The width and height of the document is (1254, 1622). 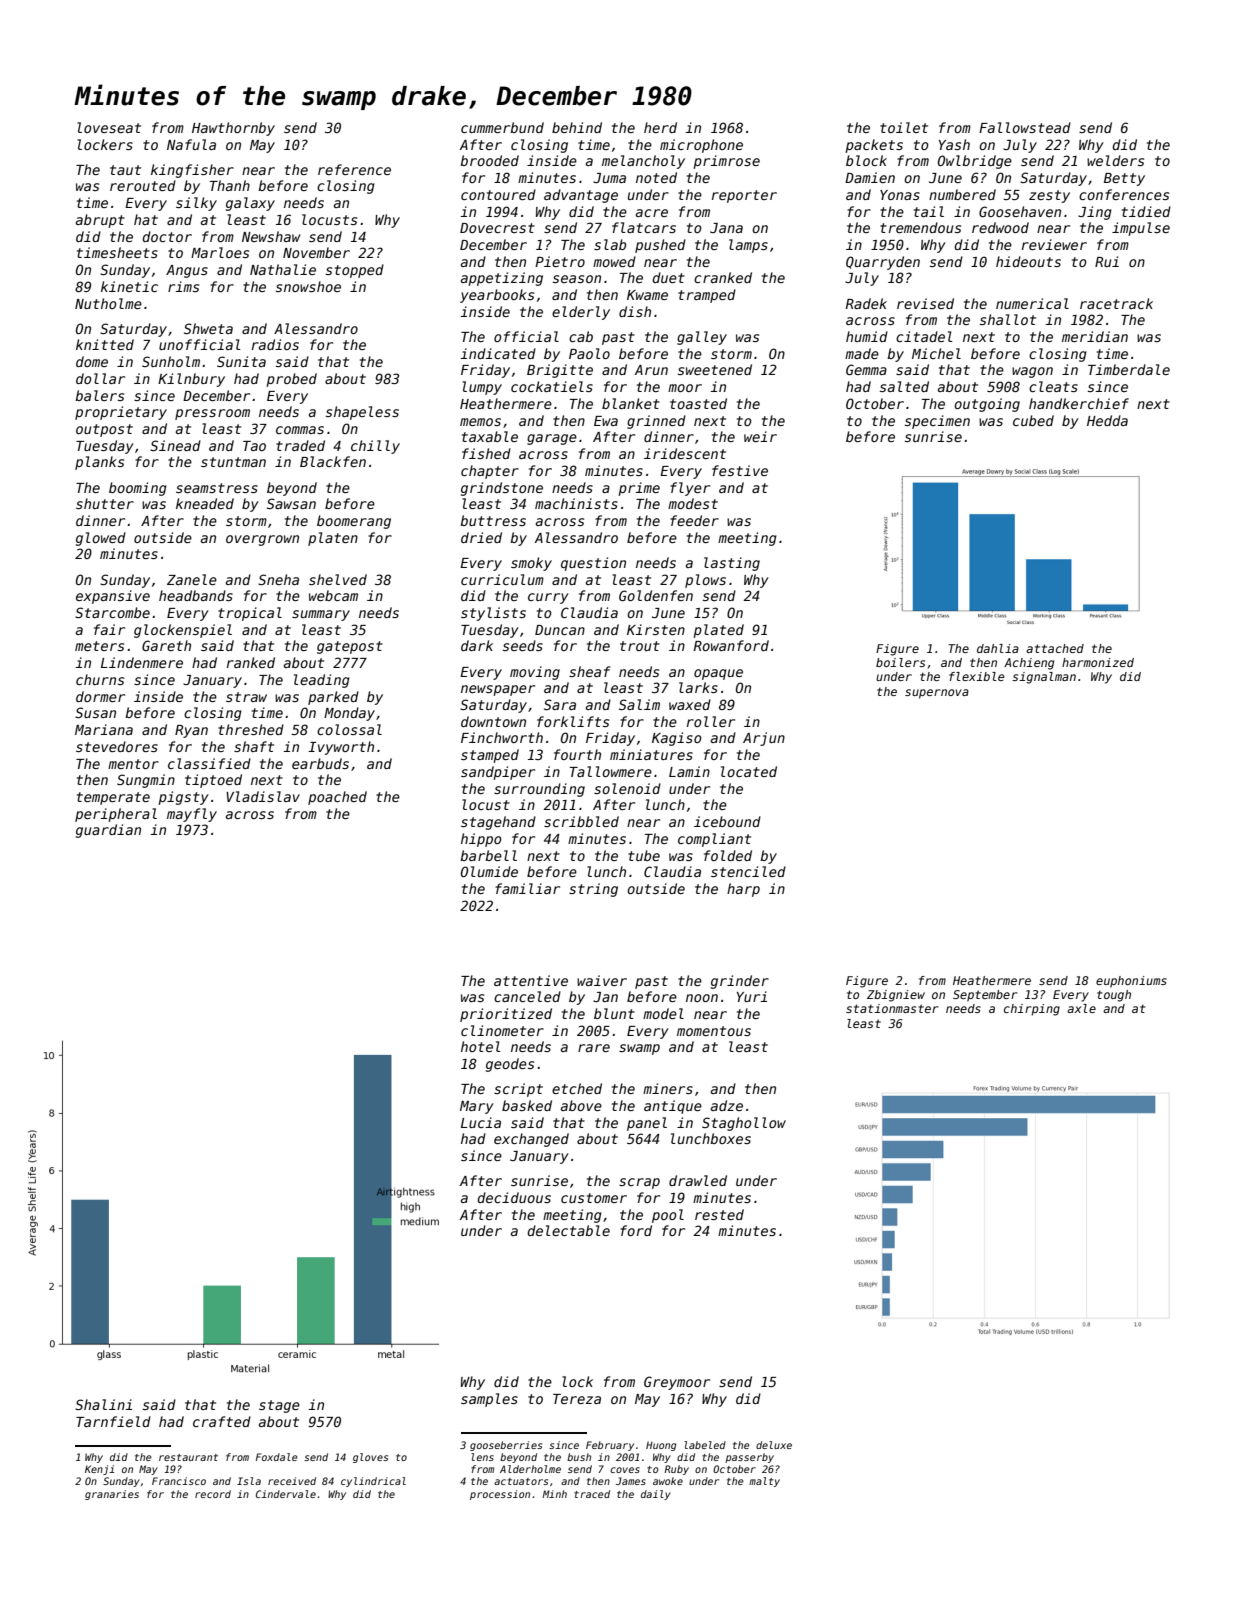 What do you see at coordinates (1107, 420) in the document?
I see `Hedda` at bounding box center [1107, 420].
